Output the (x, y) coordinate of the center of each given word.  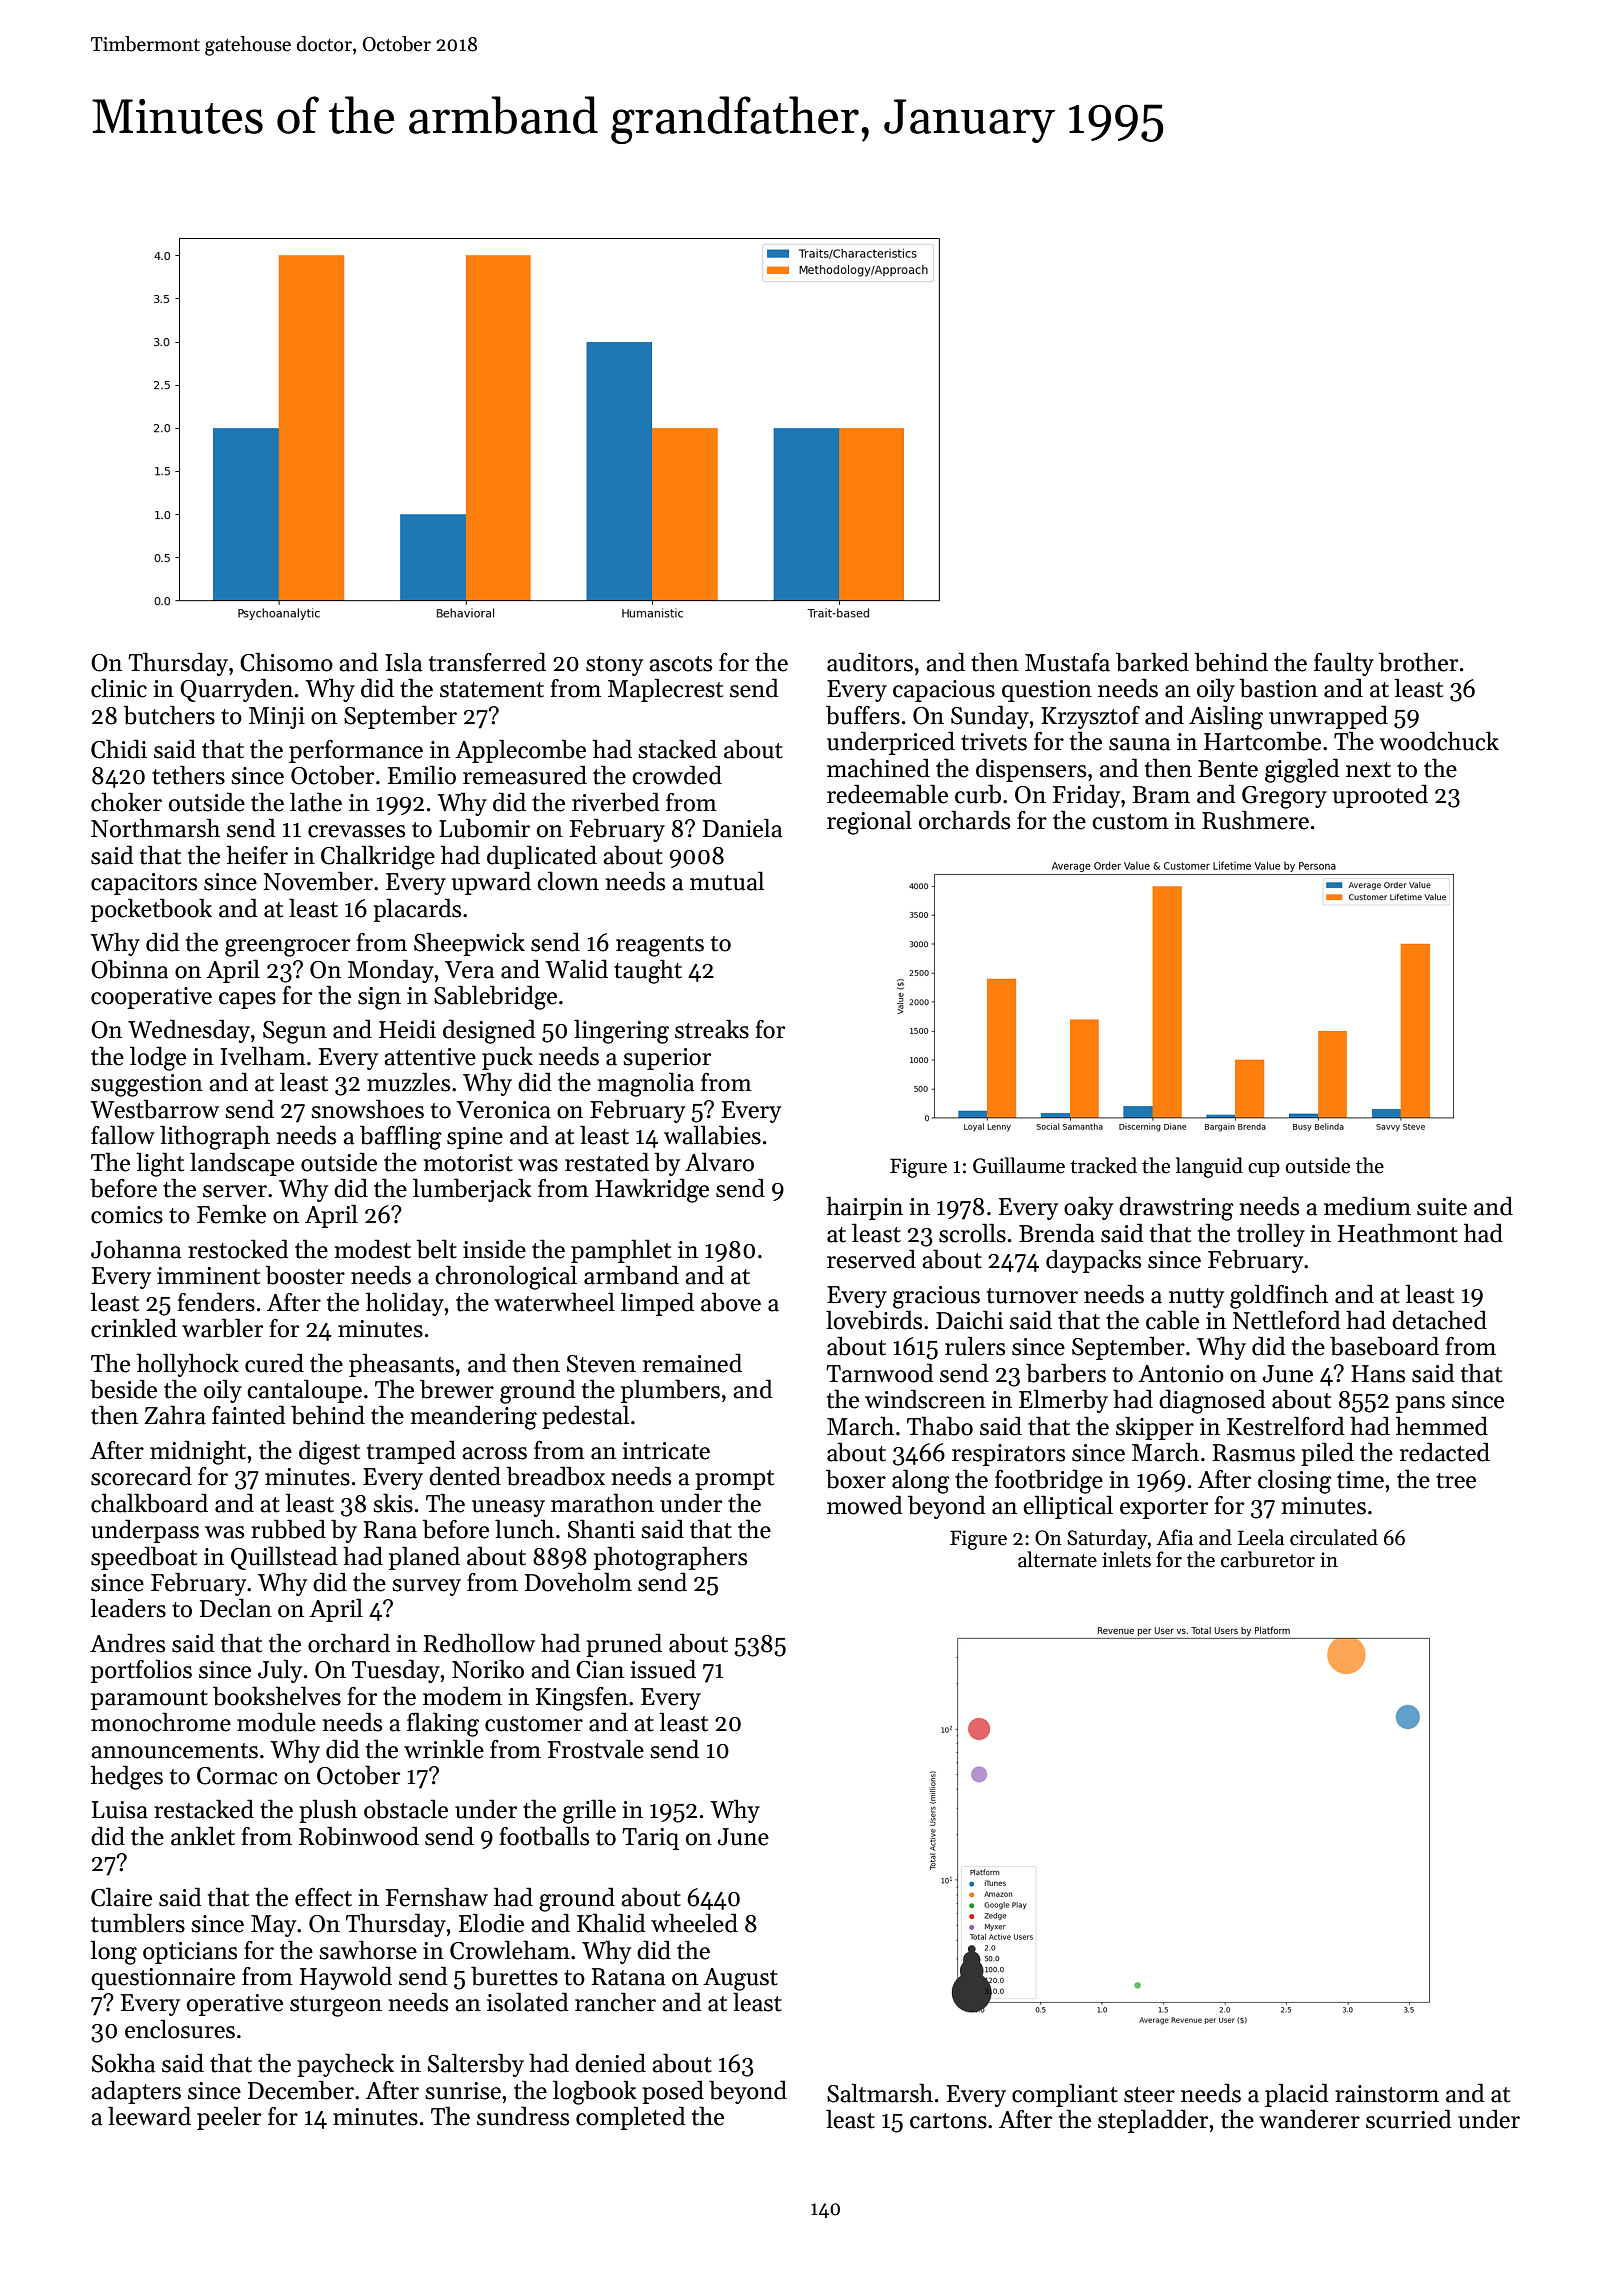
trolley (1271, 1235)
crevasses (356, 831)
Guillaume (1019, 1165)
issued (663, 1669)
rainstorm (1387, 2094)
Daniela (742, 828)
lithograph (215, 1137)
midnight (198, 1452)
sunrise (463, 2091)
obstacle (406, 1809)
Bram (1161, 795)
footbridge (1049, 1481)
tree (1456, 1481)
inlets (1126, 1559)
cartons (948, 2121)
